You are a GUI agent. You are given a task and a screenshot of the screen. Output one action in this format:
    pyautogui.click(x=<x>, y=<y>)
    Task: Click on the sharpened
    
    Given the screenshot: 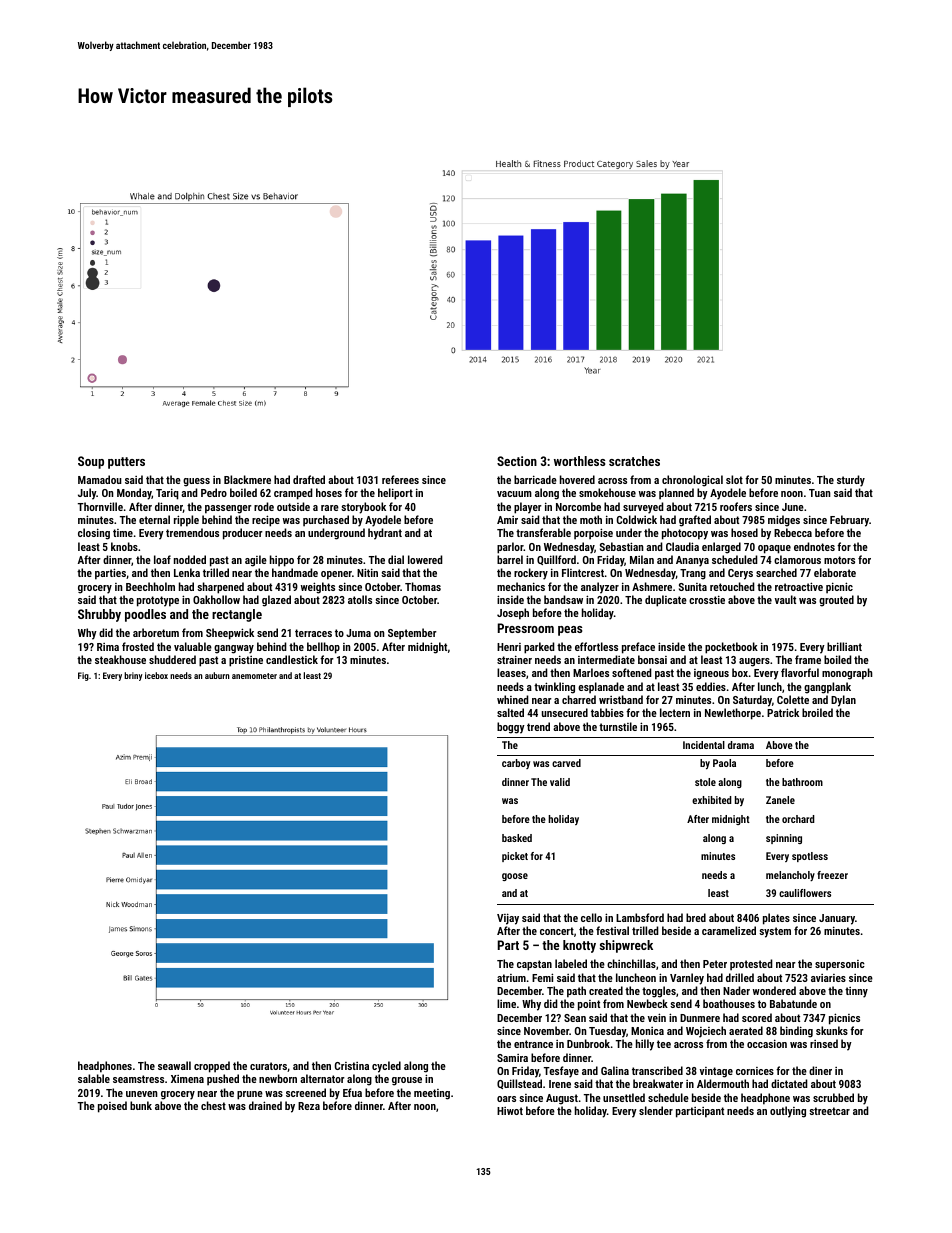 What is the action you would take?
    pyautogui.click(x=220, y=588)
